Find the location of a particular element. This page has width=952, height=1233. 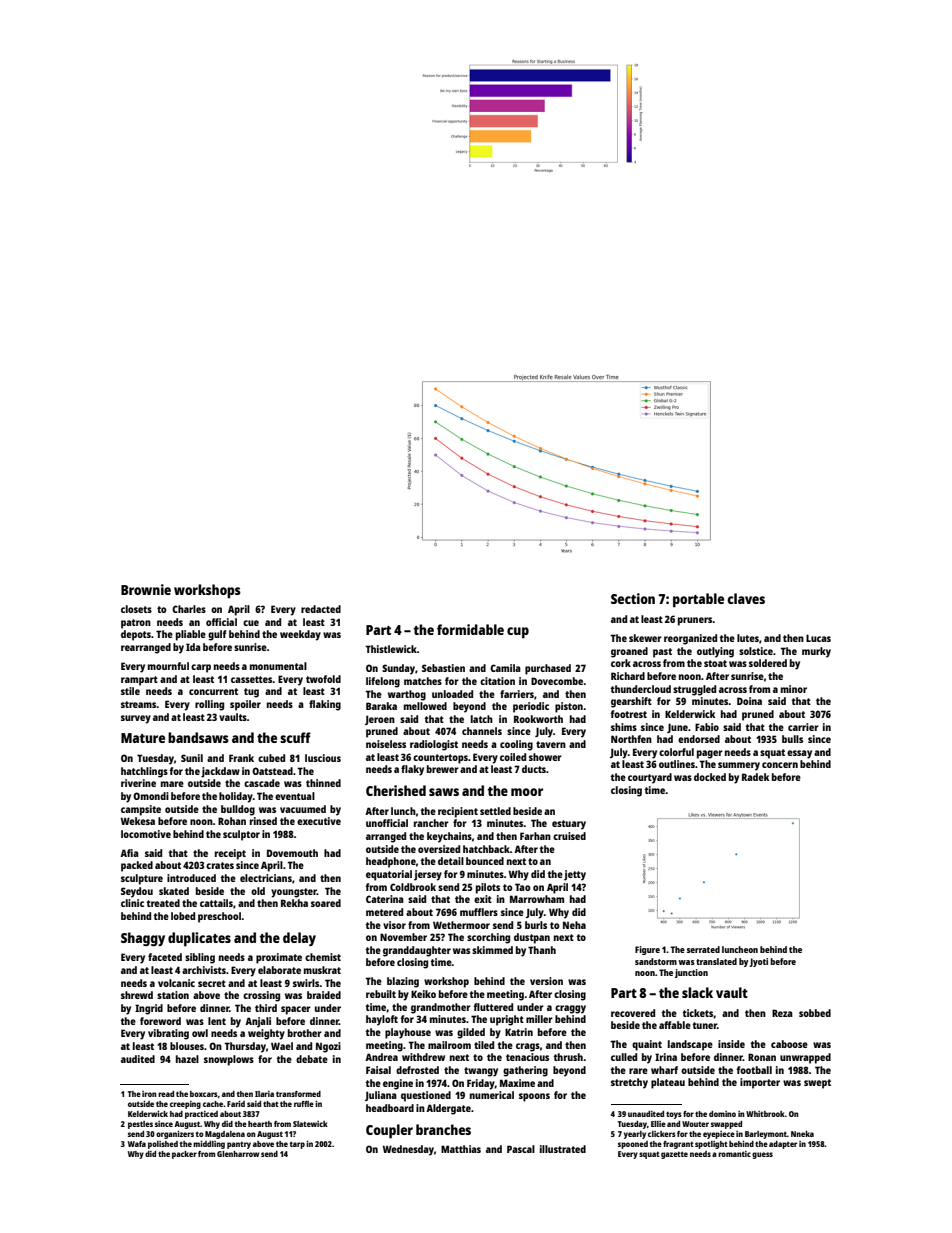

questioned is located at coordinates (426, 1096).
